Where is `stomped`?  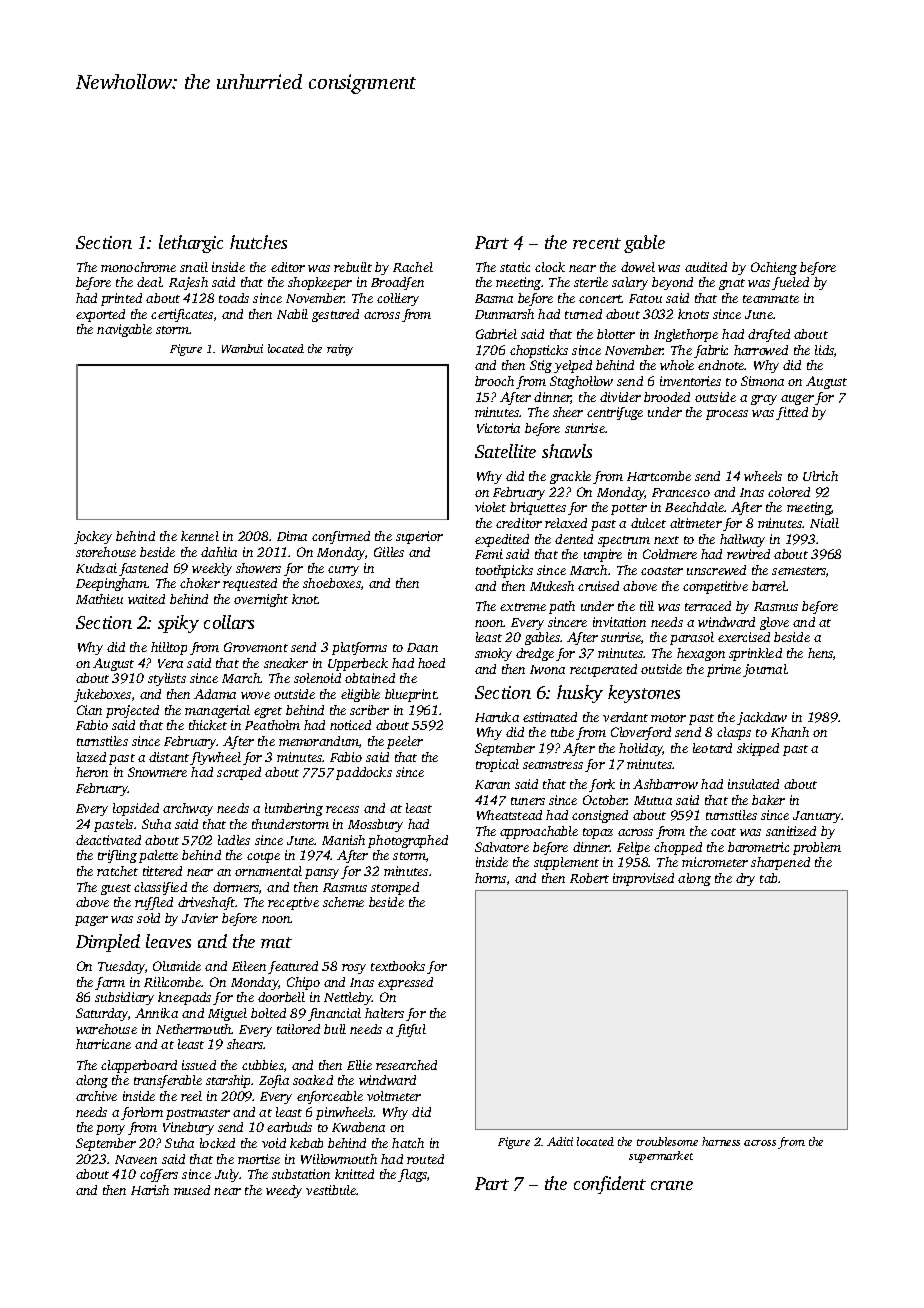
stomped is located at coordinates (395, 888).
